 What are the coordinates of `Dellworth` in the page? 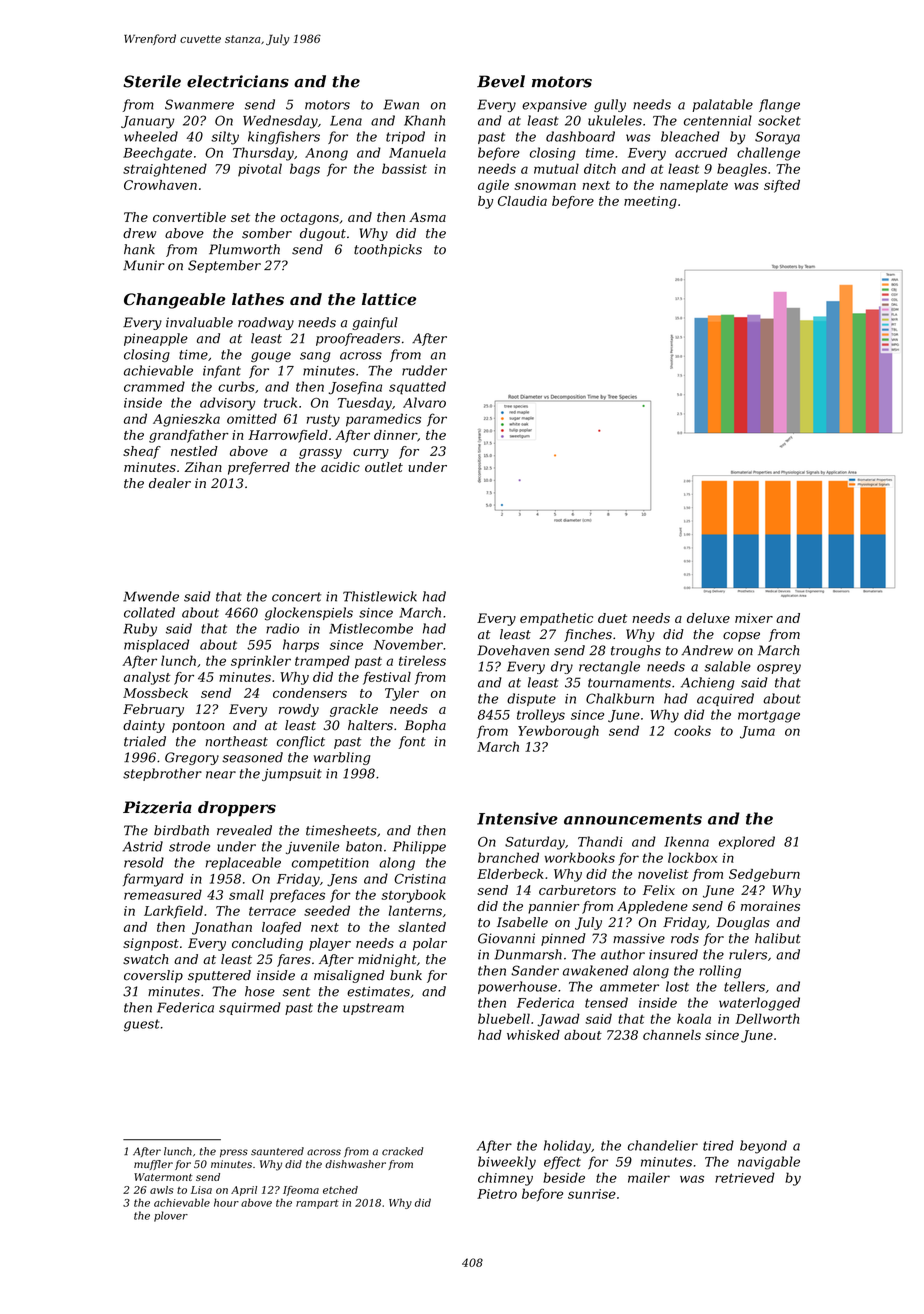 It's located at (767, 1018).
